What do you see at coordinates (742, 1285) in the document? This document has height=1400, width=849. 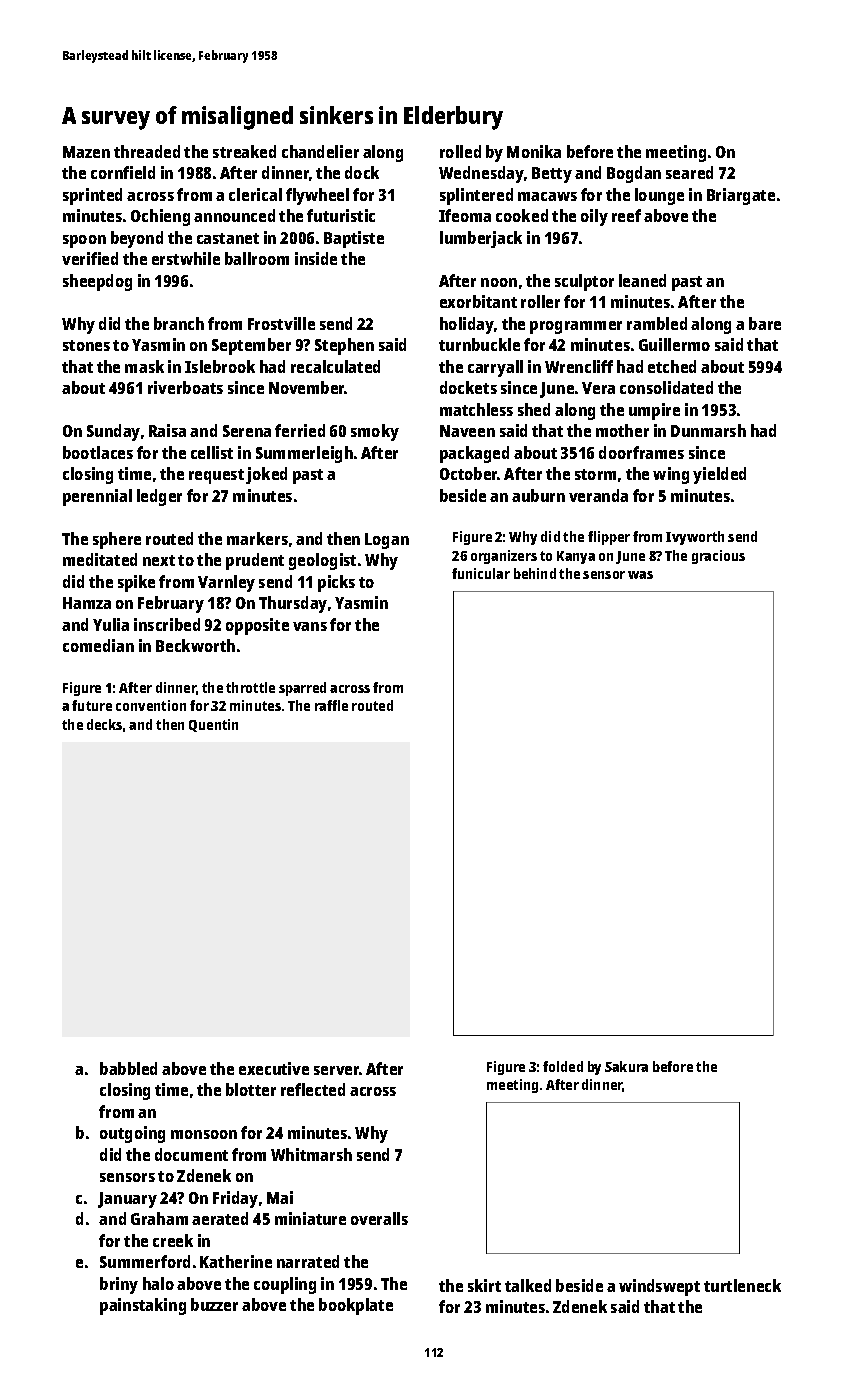 I see `turtleneck` at bounding box center [742, 1285].
